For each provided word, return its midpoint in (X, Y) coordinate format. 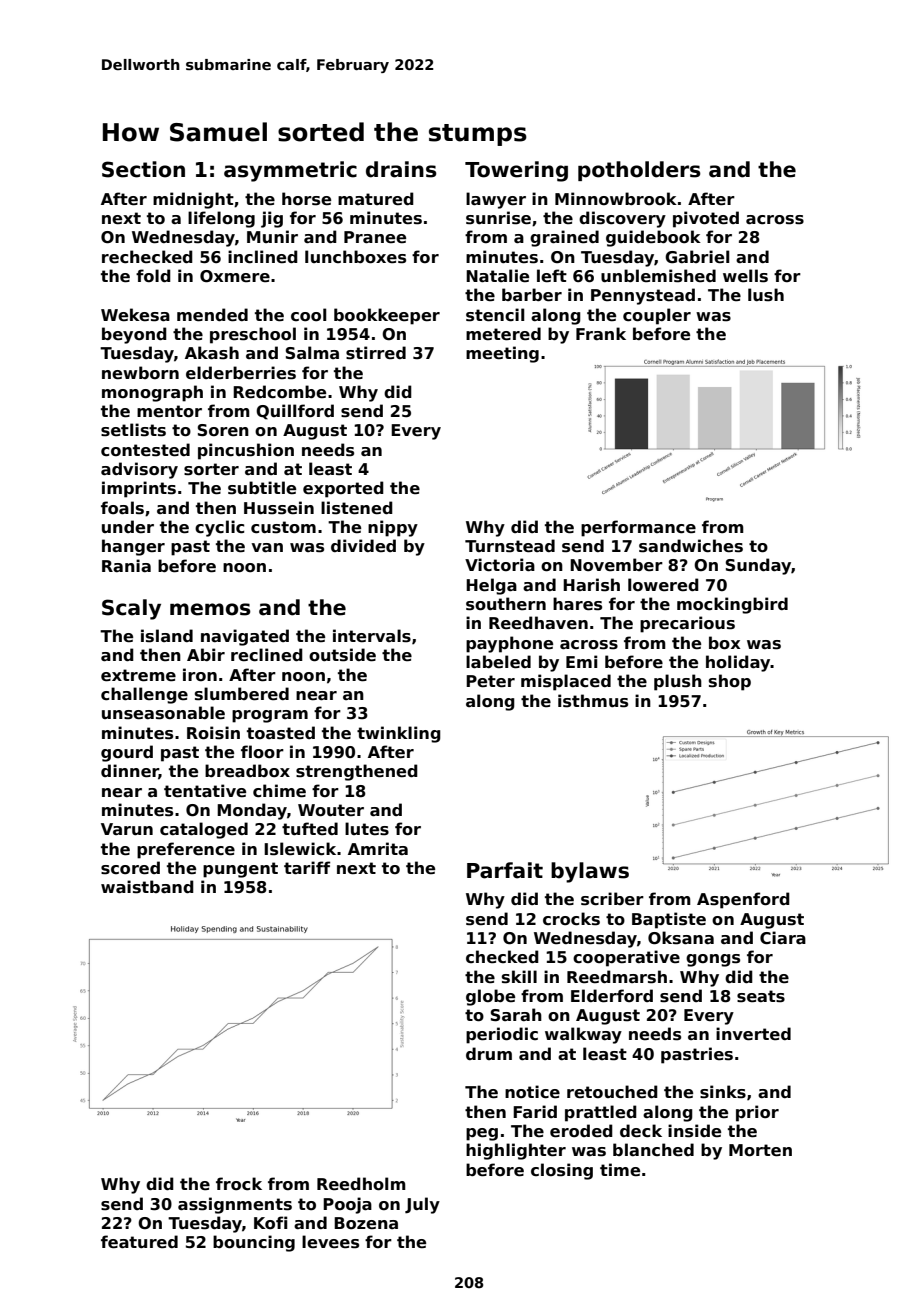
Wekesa (135, 315)
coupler (657, 316)
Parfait (505, 870)
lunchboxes (355, 257)
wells (745, 276)
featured (139, 1242)
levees (330, 1242)
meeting (502, 354)
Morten (760, 1150)
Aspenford (743, 900)
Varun (127, 829)
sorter (211, 469)
